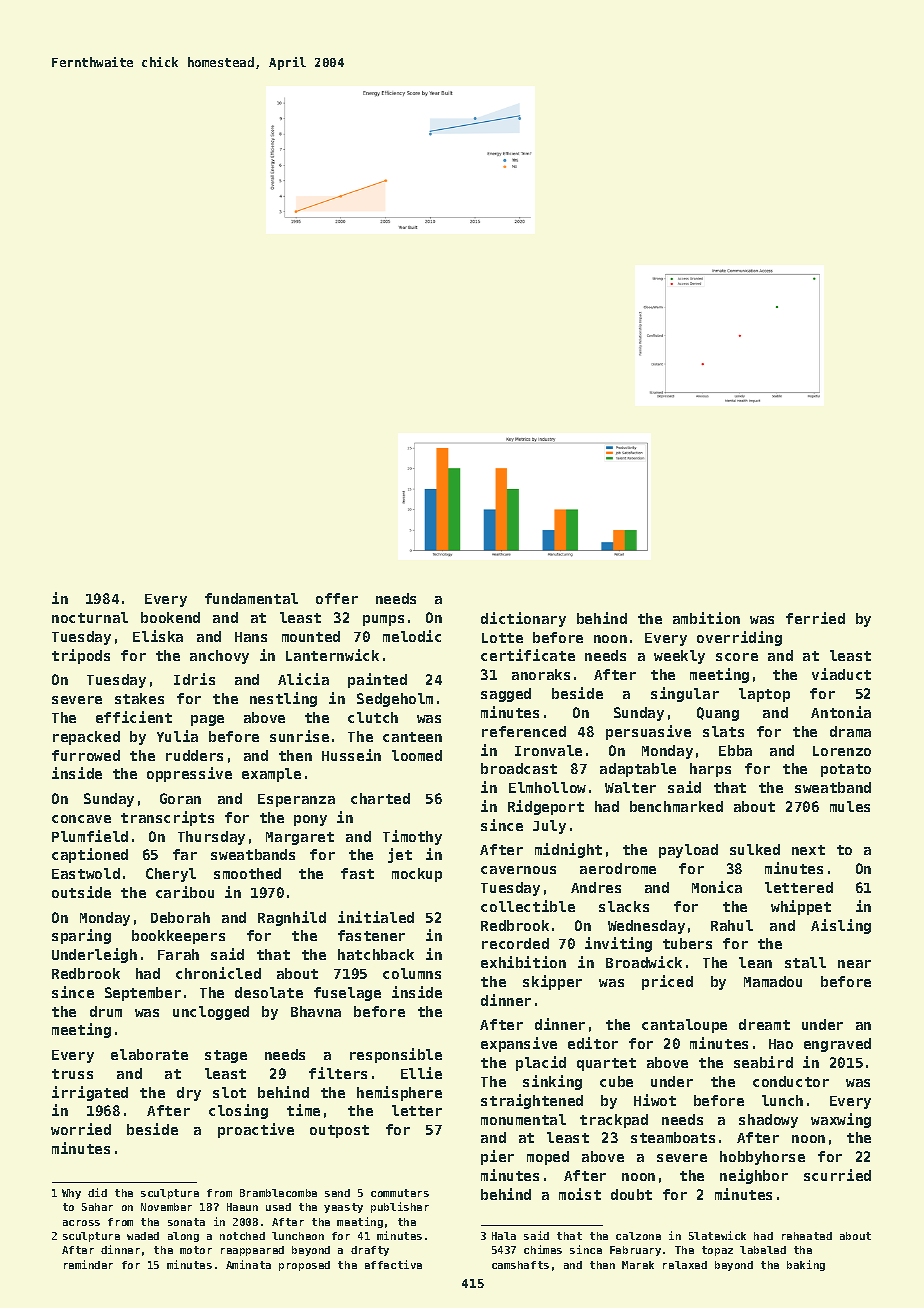  What do you see at coordinates (846, 770) in the image?
I see `potato` at bounding box center [846, 770].
